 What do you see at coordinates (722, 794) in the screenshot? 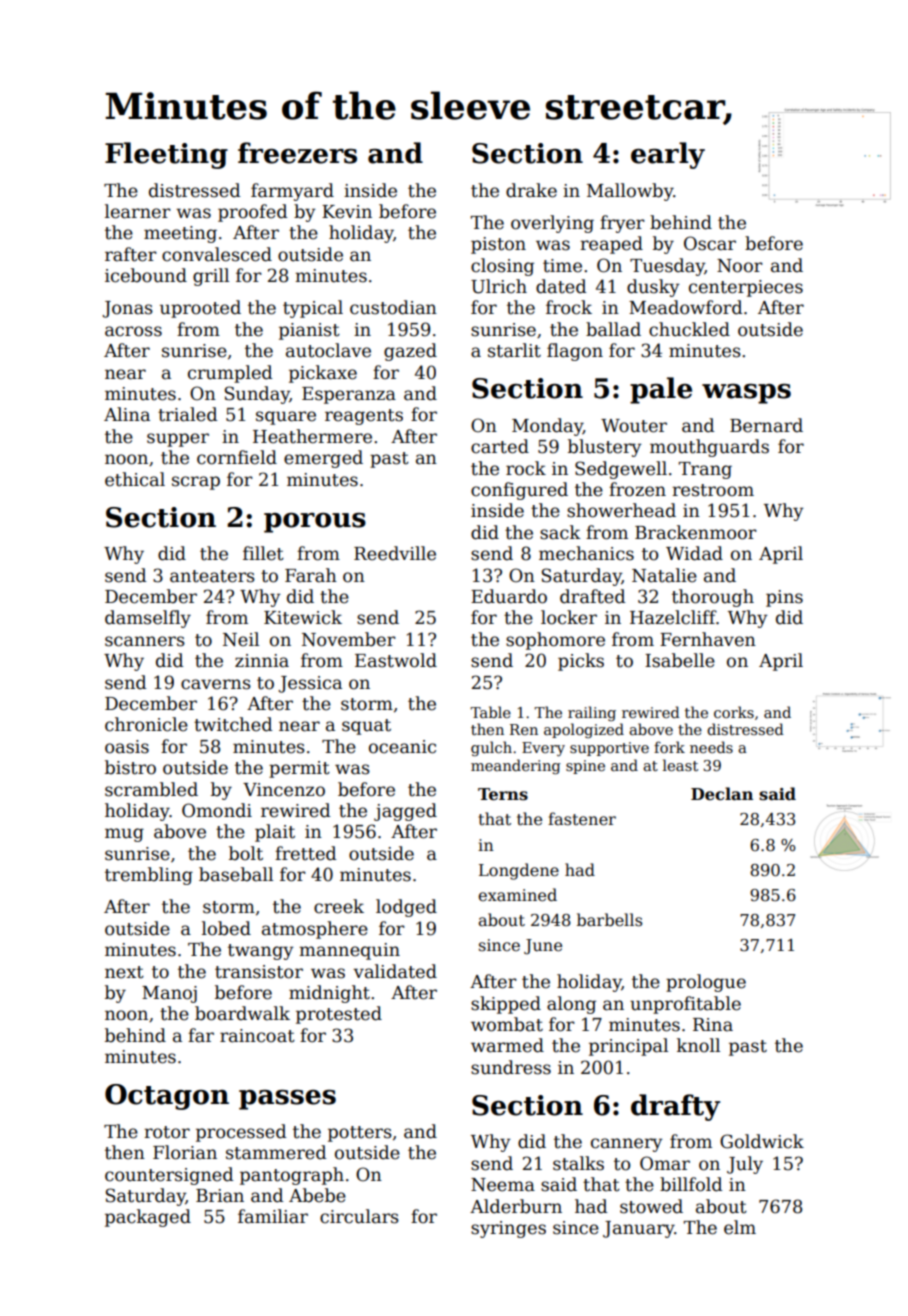
I see `Declan` at bounding box center [722, 794].
